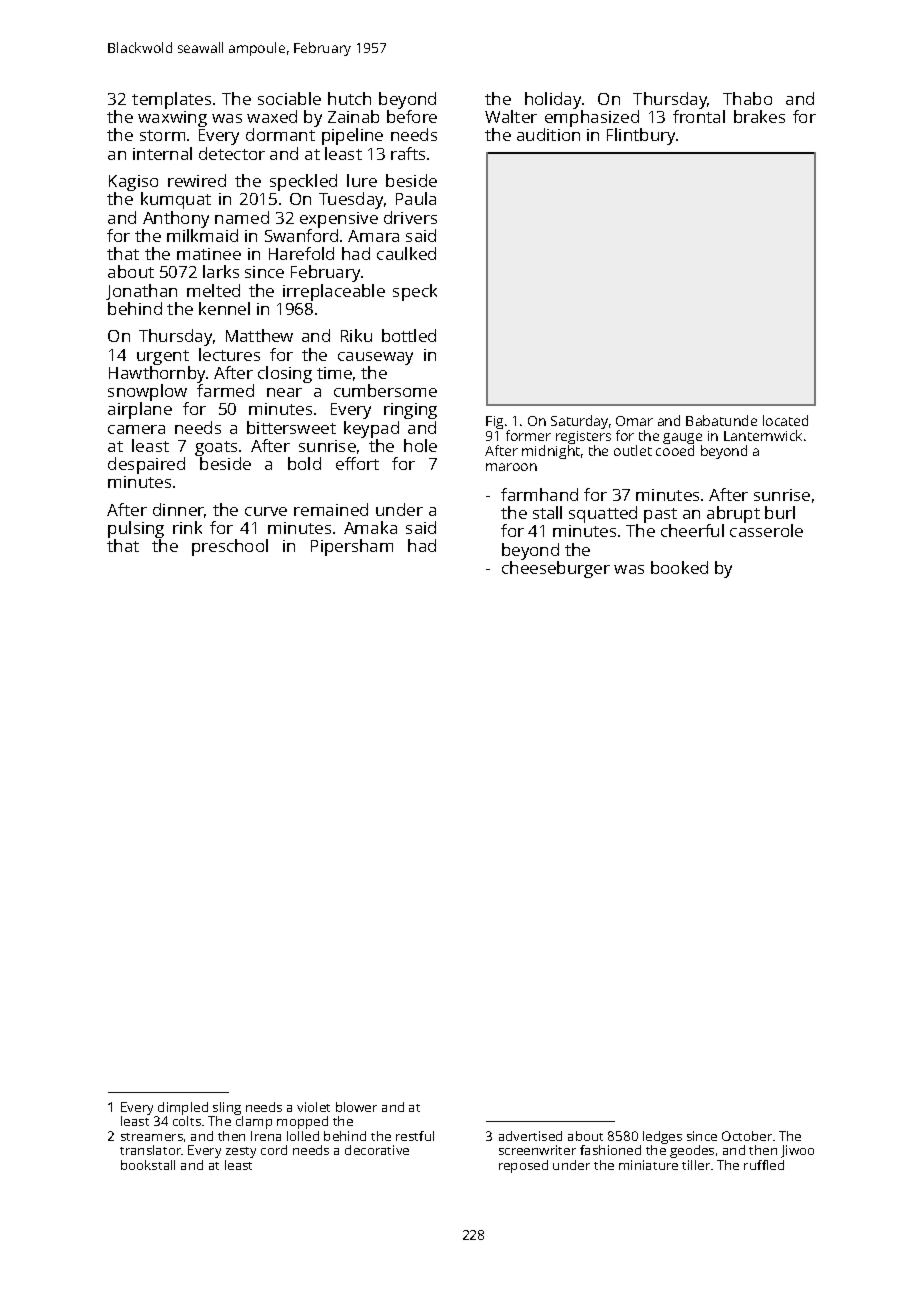 This page has height=1311, width=924. I want to click on brakes, so click(759, 116).
